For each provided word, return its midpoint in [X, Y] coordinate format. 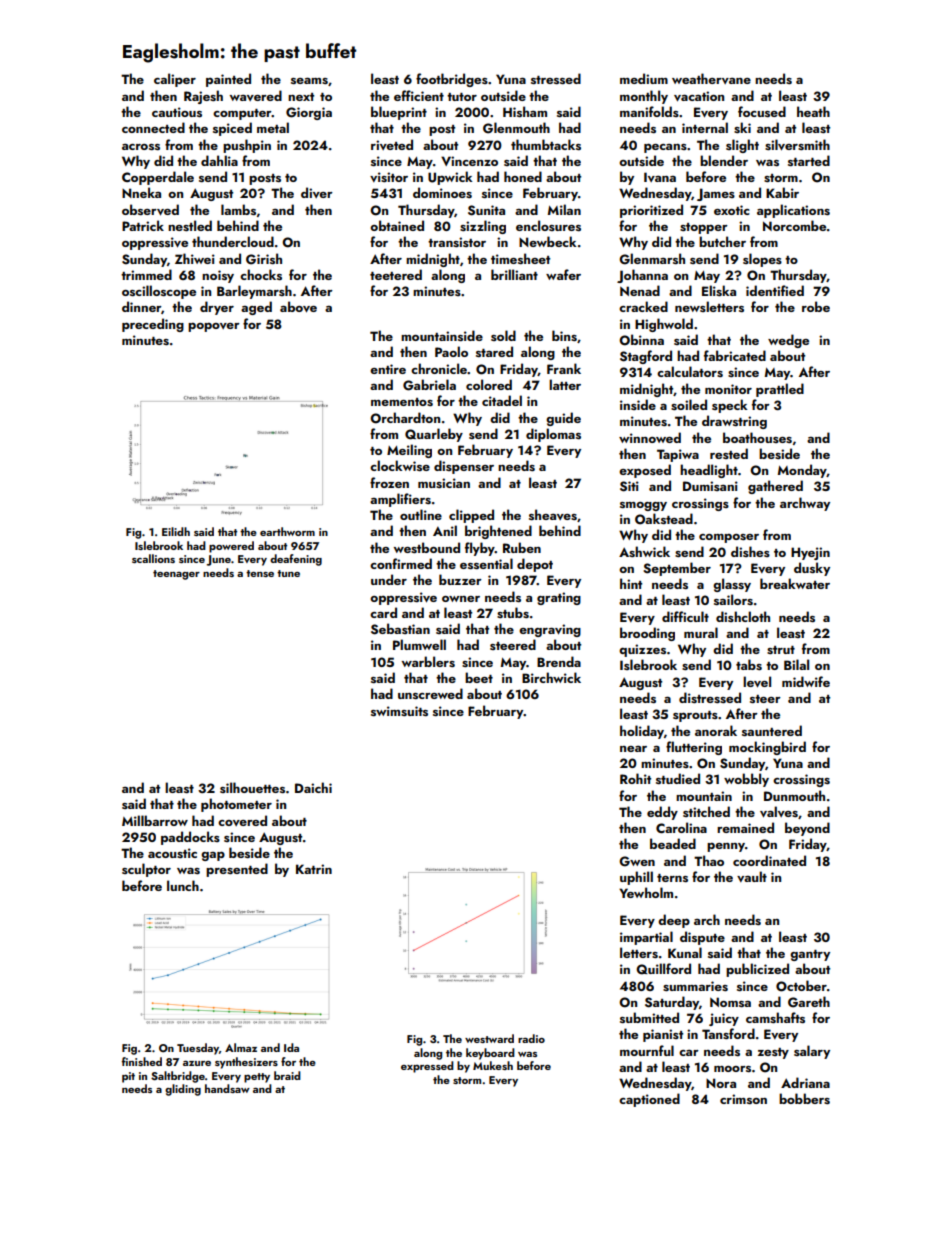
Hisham [525, 111]
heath [813, 111]
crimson [743, 1099]
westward [489, 1038]
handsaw [227, 1088]
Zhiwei [195, 258]
